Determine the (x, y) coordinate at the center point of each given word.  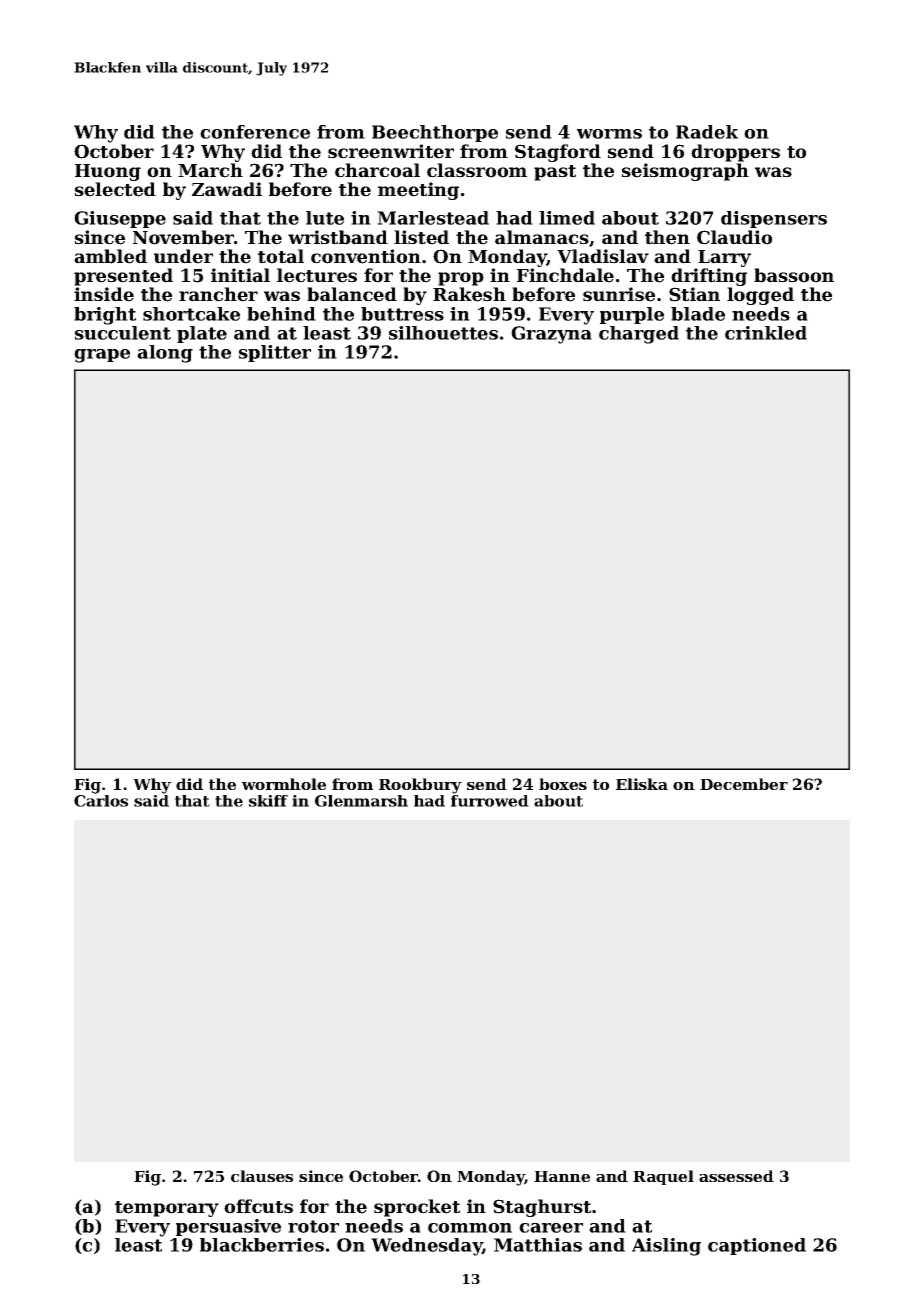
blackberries (262, 1245)
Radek (707, 132)
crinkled (766, 333)
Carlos (101, 801)
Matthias (538, 1245)
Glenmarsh (361, 801)
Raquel (663, 1177)
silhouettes (443, 333)
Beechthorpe (435, 133)
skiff (268, 801)
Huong (108, 172)
